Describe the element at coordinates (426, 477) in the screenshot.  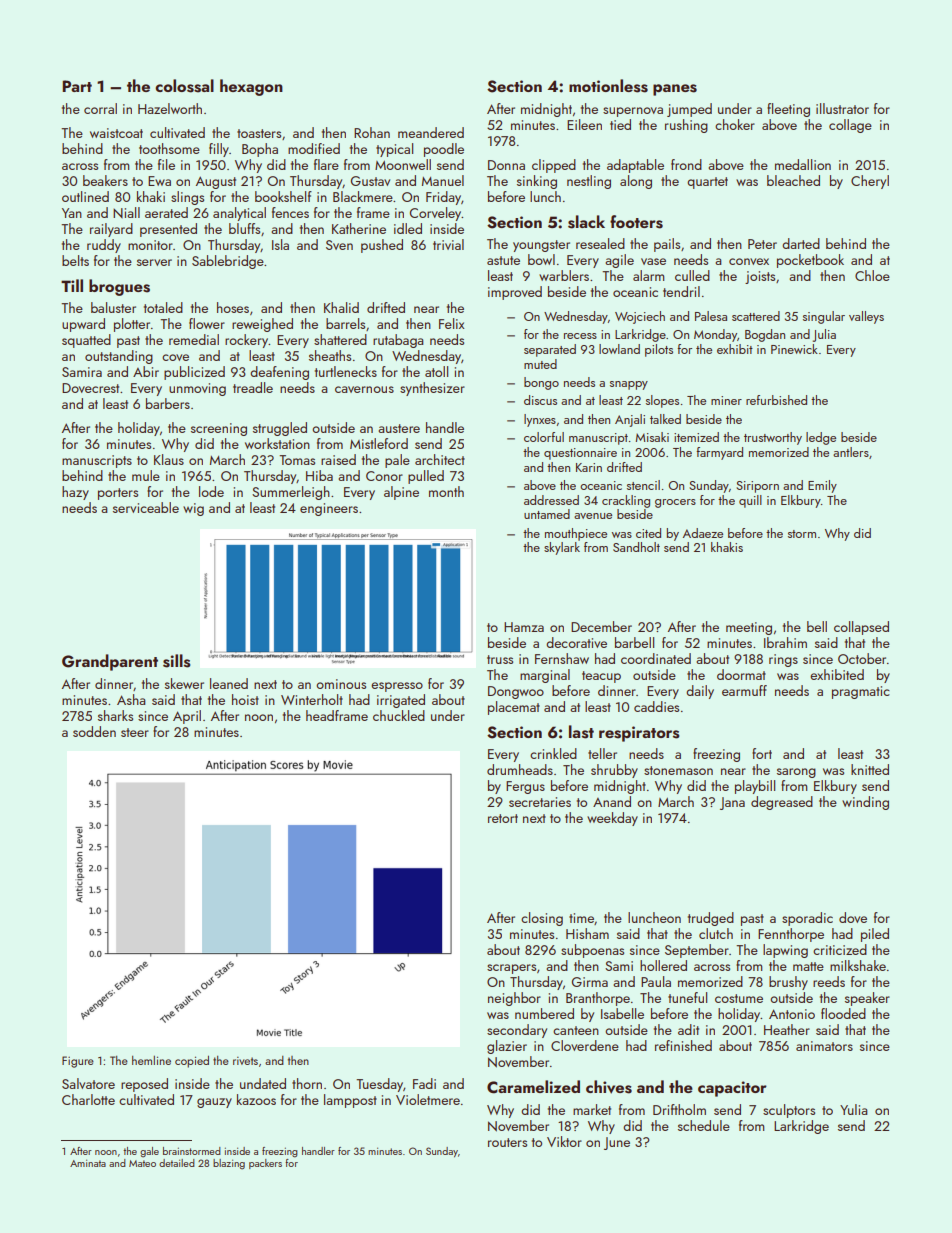
I see `pulled` at that location.
